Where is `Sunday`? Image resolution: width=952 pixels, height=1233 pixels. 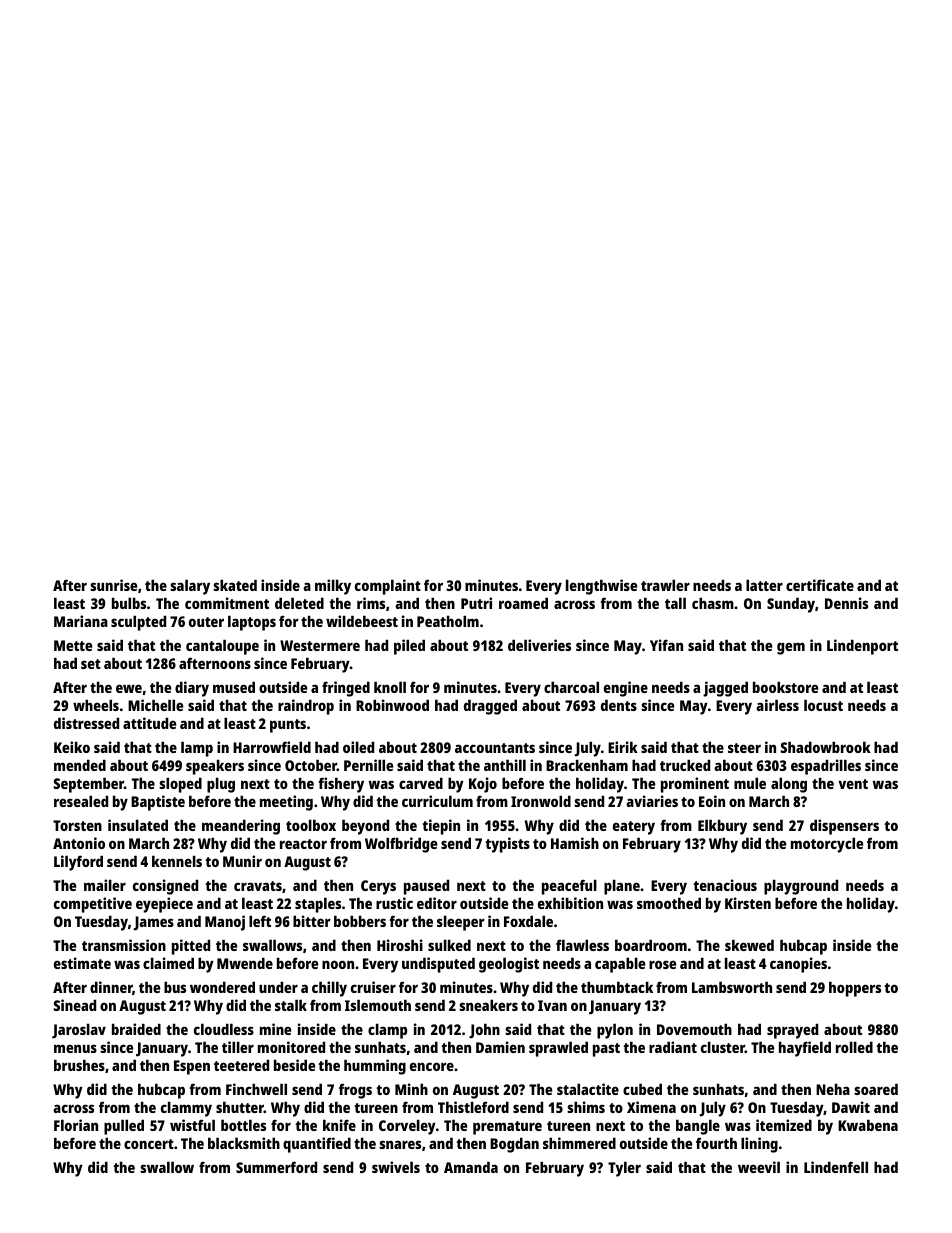
Sunday is located at coordinates (791, 605).
